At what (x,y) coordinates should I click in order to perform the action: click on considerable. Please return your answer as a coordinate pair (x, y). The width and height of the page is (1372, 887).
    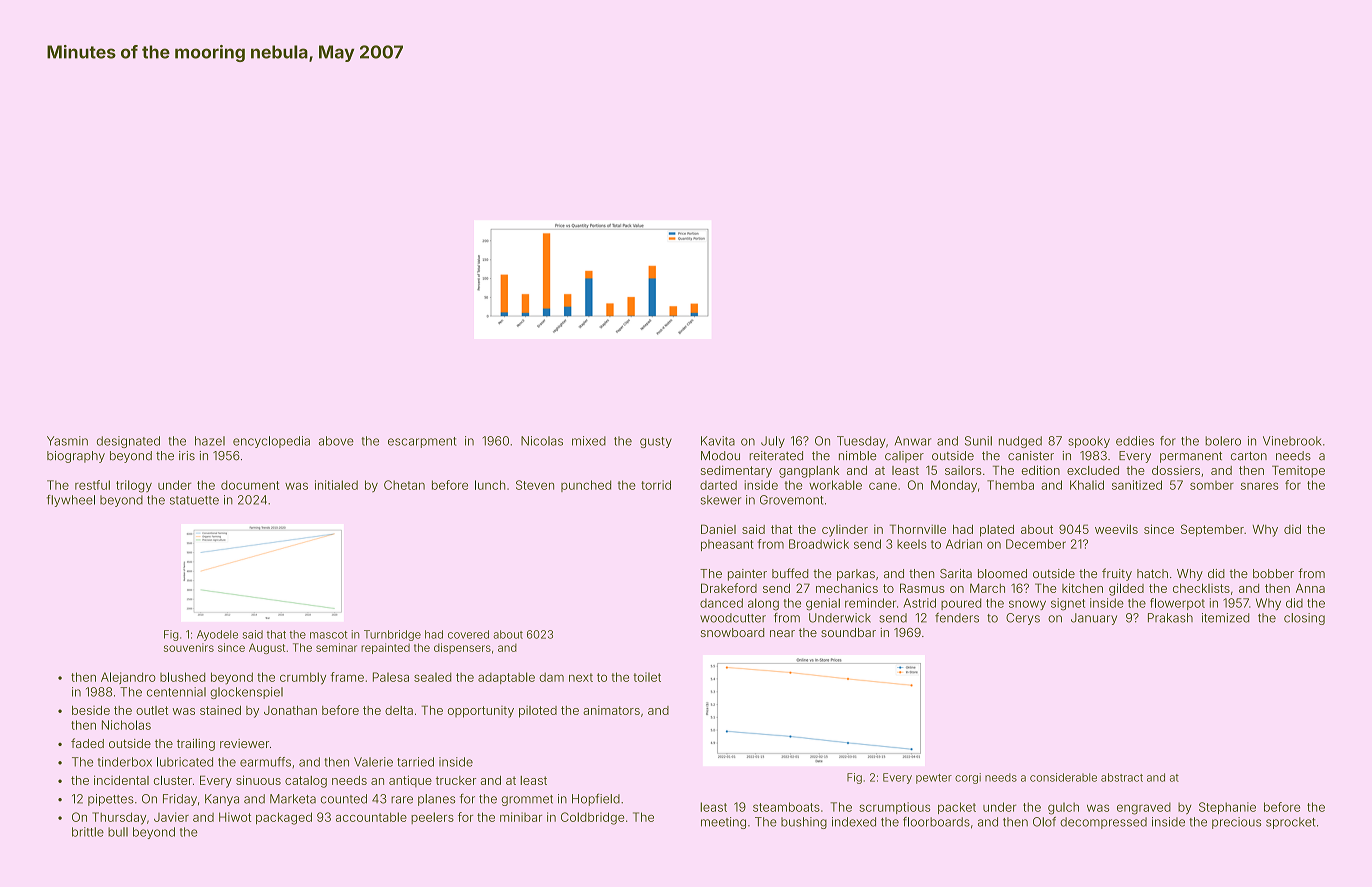
    Looking at the image, I should click on (1063, 777).
